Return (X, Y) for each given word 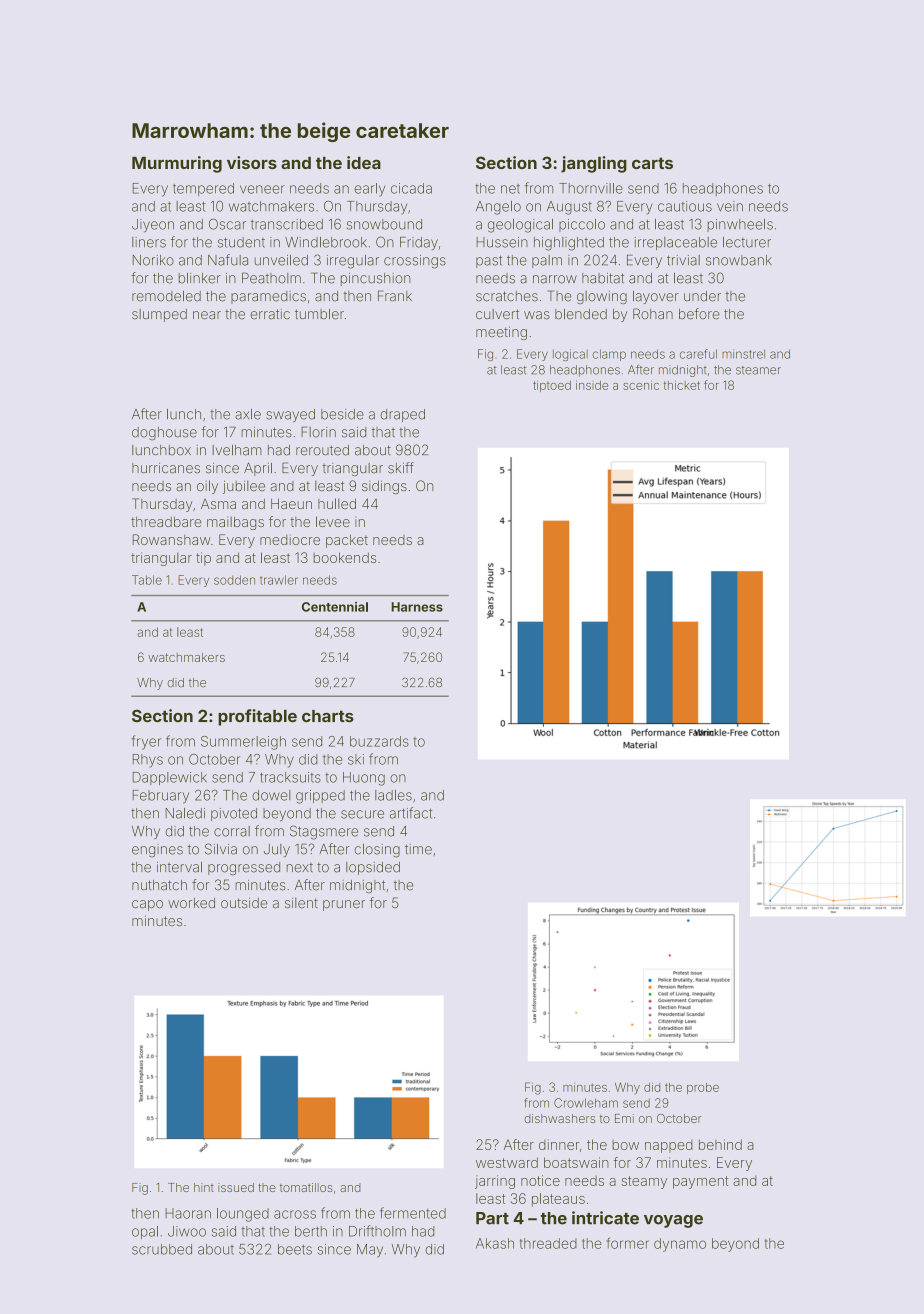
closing (377, 851)
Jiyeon (153, 226)
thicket (682, 385)
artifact (411, 813)
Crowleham (586, 1103)
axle (248, 414)
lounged (243, 1215)
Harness (417, 607)
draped (403, 415)
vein (730, 206)
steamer (758, 370)
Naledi (185, 813)
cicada (411, 188)
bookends (344, 557)
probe (703, 1088)
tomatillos (306, 1187)
